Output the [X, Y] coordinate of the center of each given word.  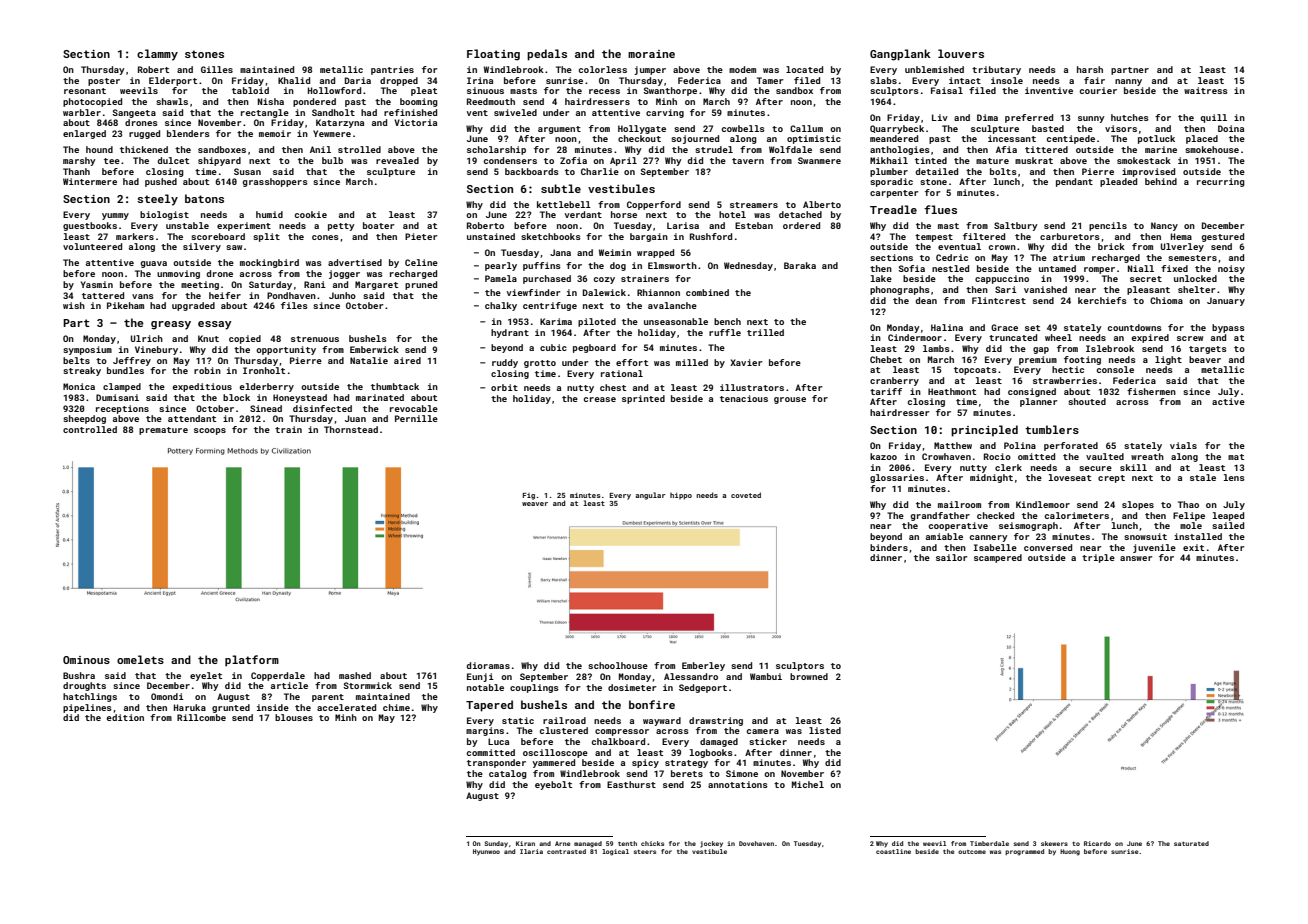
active [1228, 401]
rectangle [265, 113]
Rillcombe [201, 717]
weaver [535, 504]
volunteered [92, 246]
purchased [547, 279]
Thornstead [351, 429]
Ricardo [1097, 843]
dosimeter [632, 687]
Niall [1141, 268]
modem [742, 69]
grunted [231, 708]
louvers [961, 53]
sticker [768, 741]
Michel [808, 784]
